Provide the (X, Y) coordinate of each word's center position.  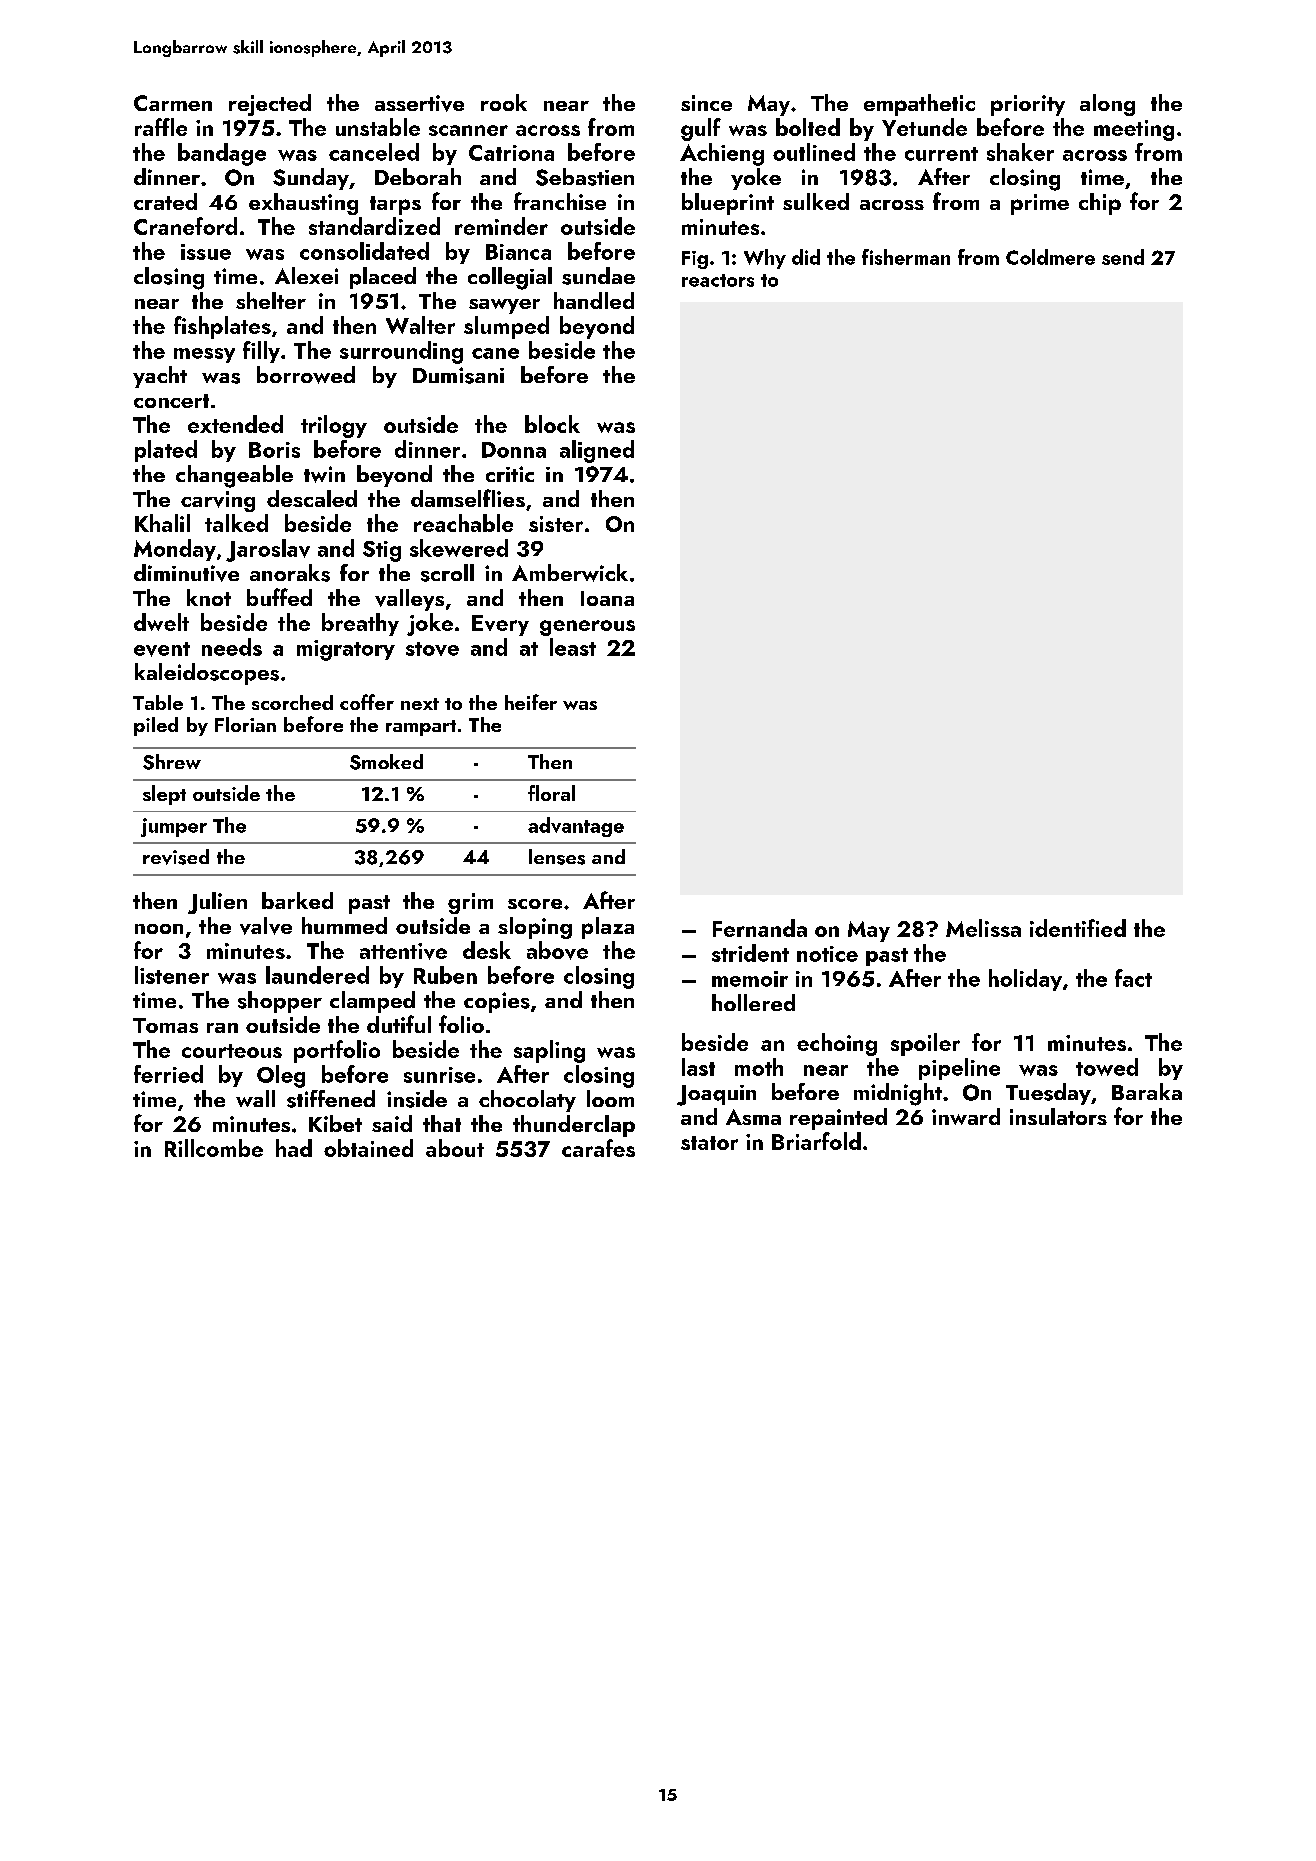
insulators (1058, 1116)
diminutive (186, 573)
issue (206, 252)
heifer (531, 702)
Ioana (607, 598)
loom (610, 1098)
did (806, 257)
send (1123, 257)
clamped (372, 1002)
